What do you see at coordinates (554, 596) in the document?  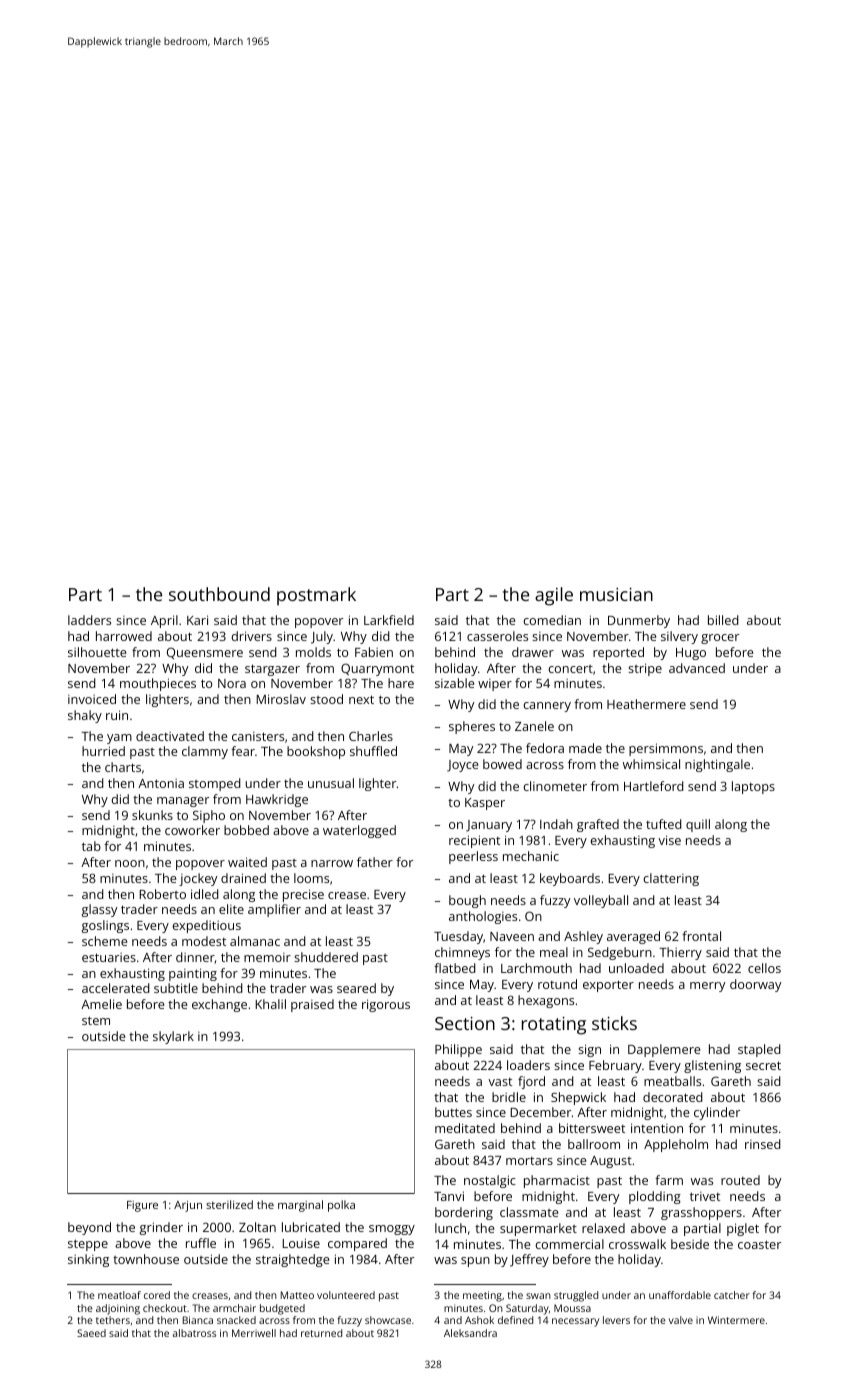 I see `agile` at bounding box center [554, 596].
